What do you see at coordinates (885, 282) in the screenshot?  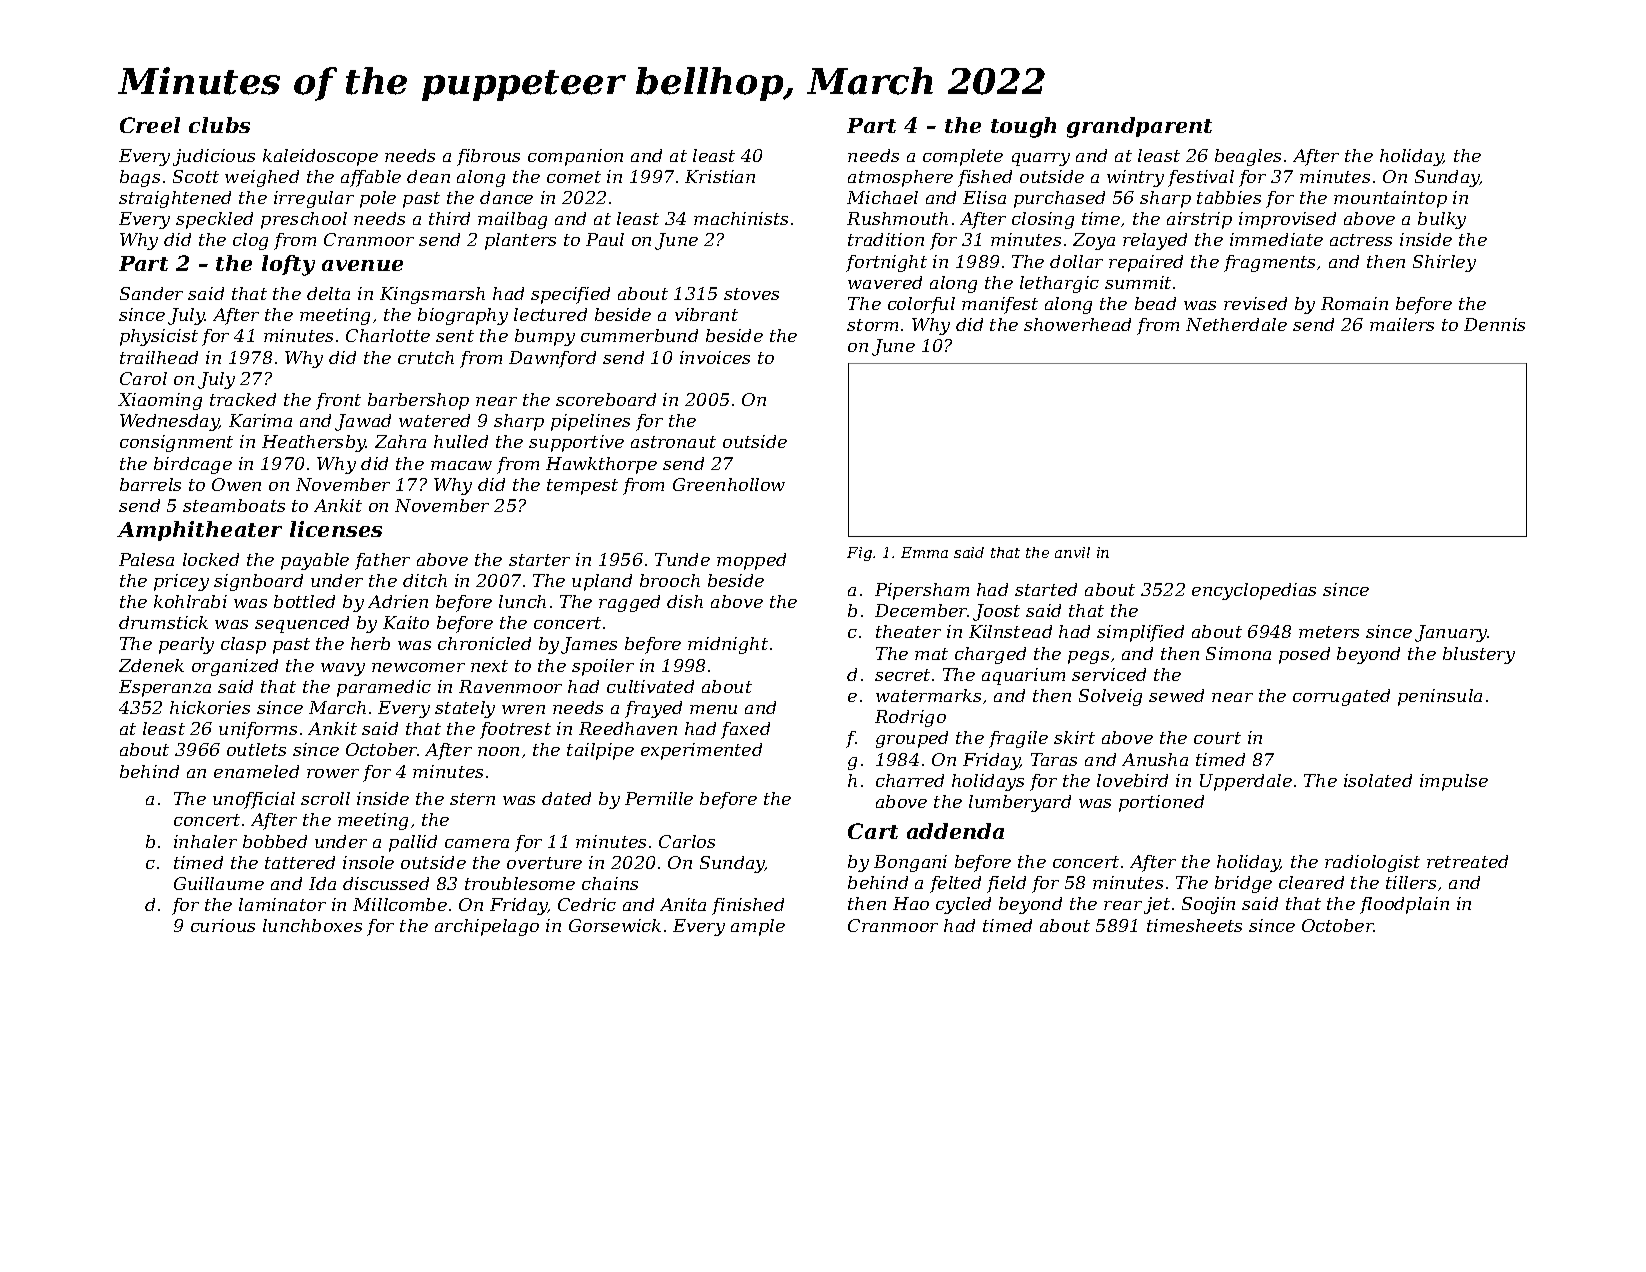 I see `wavered` at bounding box center [885, 282].
